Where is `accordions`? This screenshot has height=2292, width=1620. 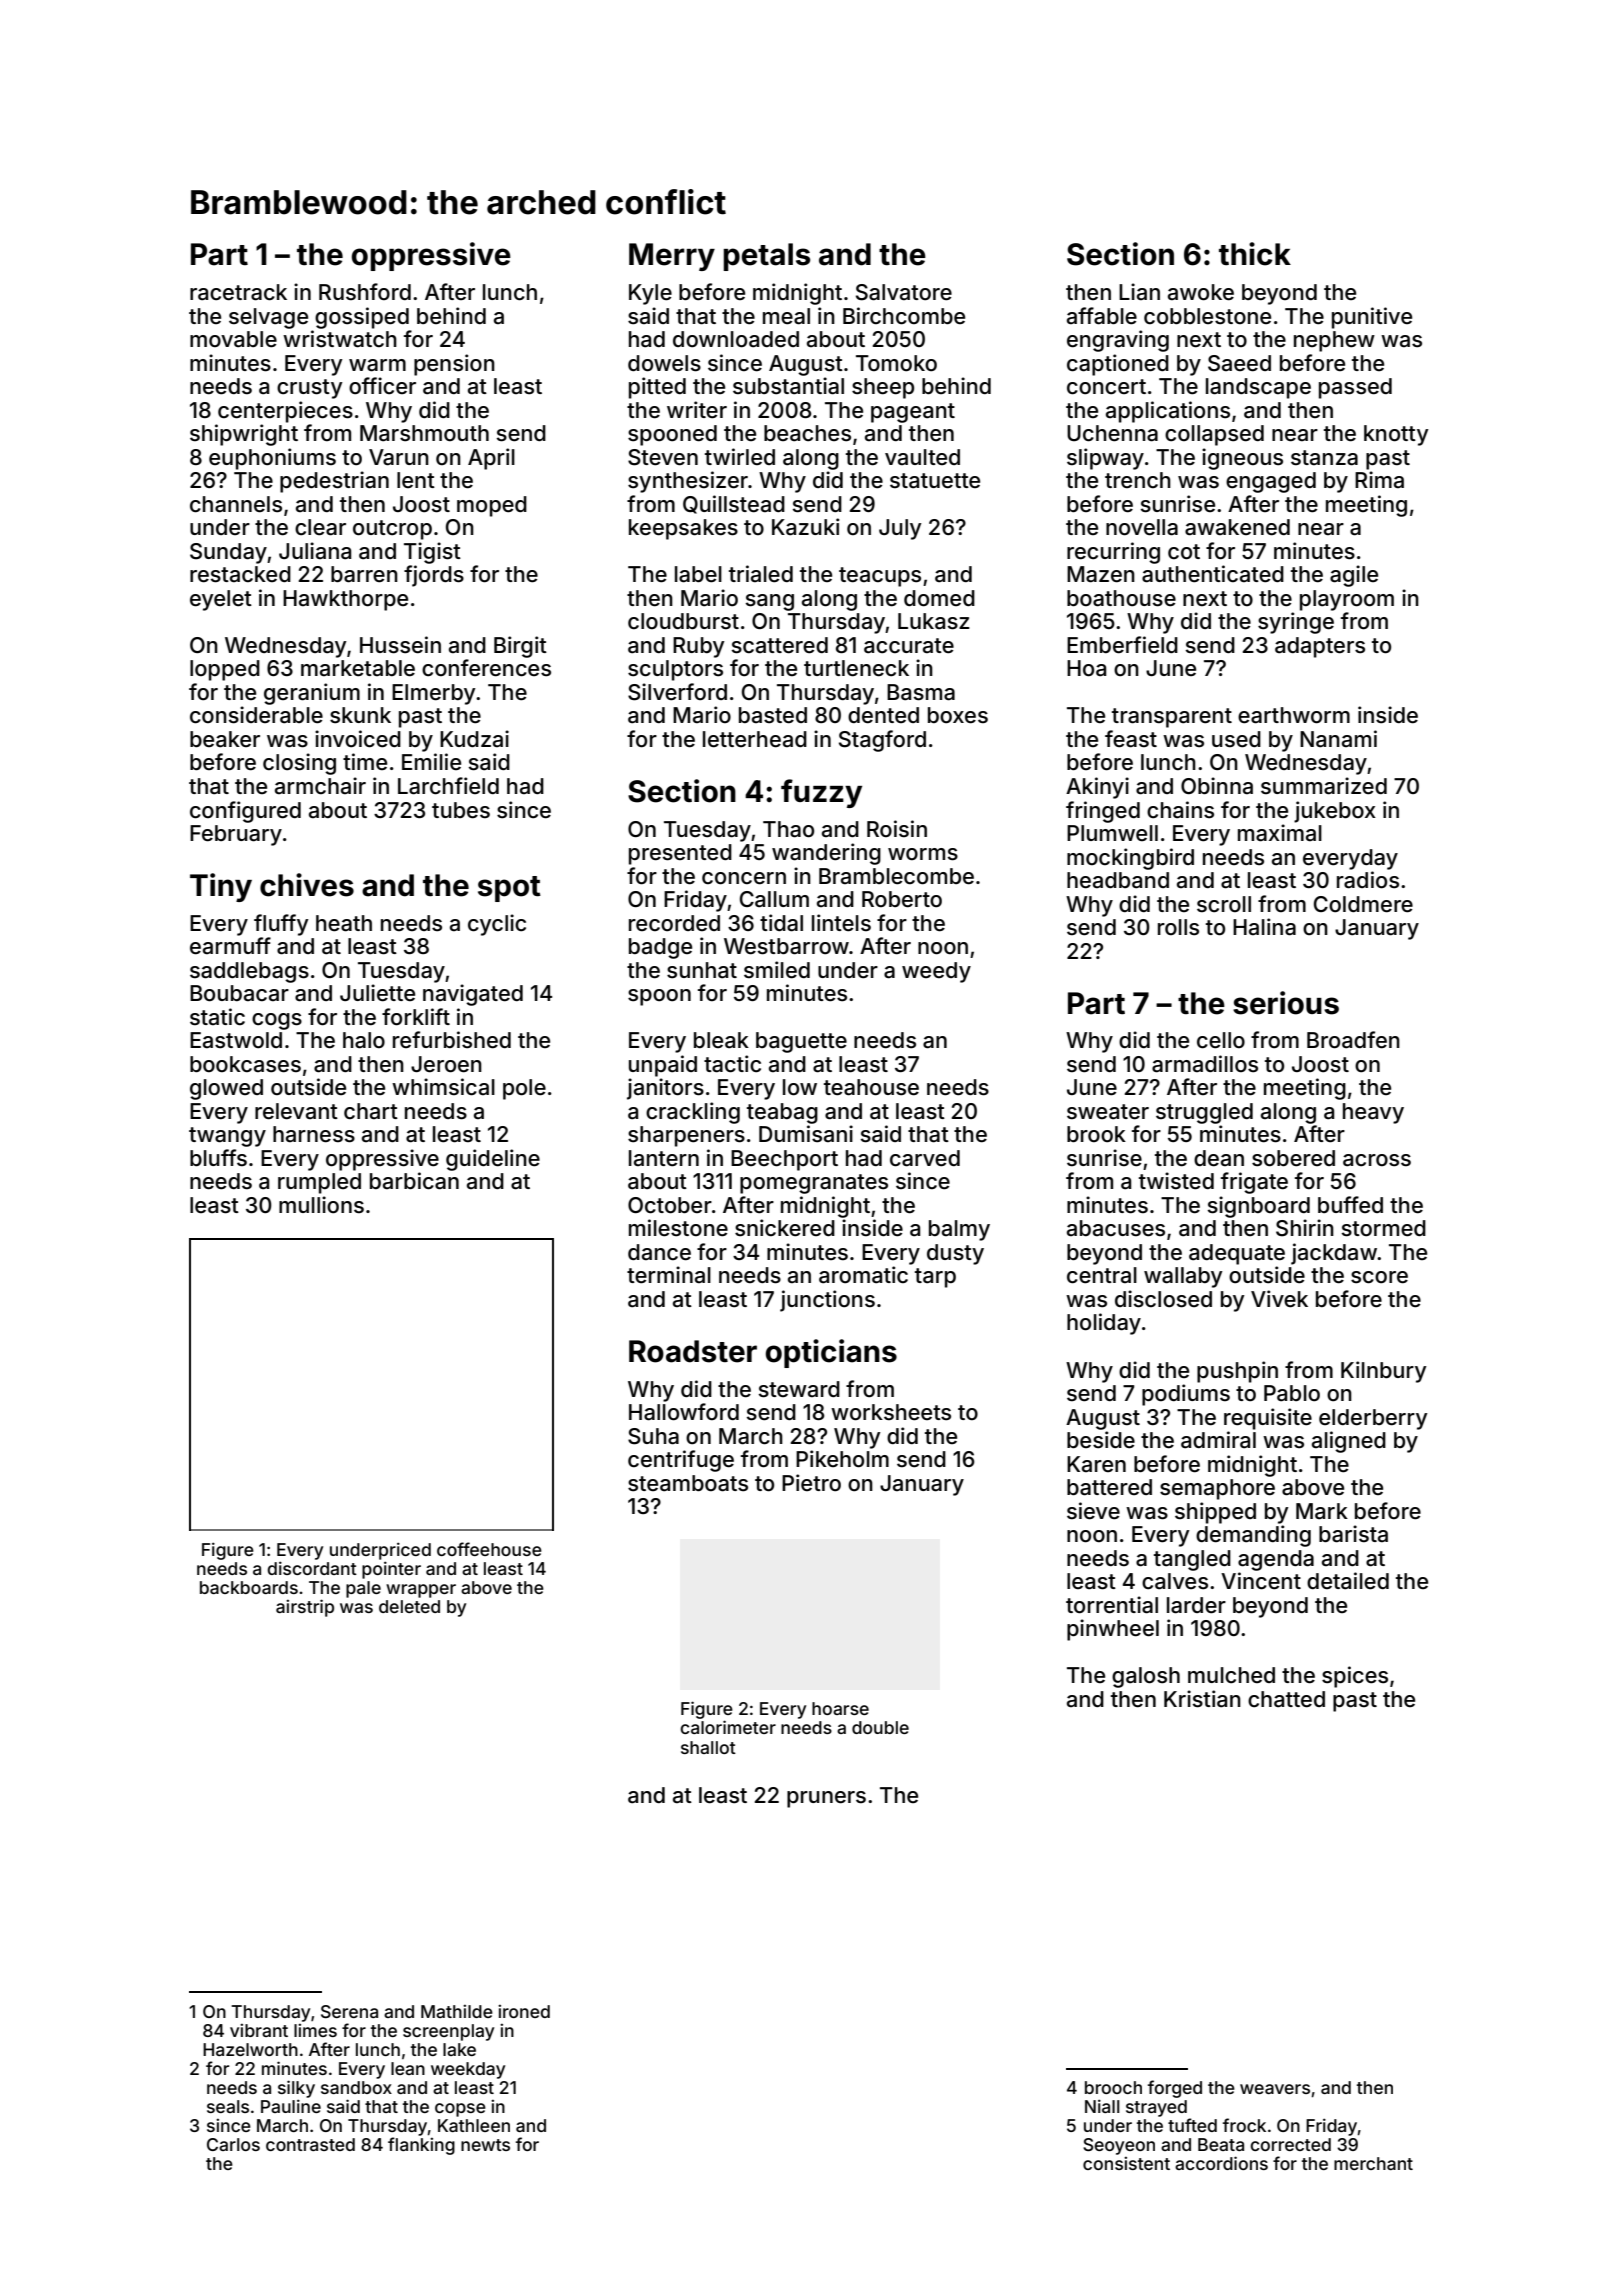 accordions is located at coordinates (1221, 2163).
